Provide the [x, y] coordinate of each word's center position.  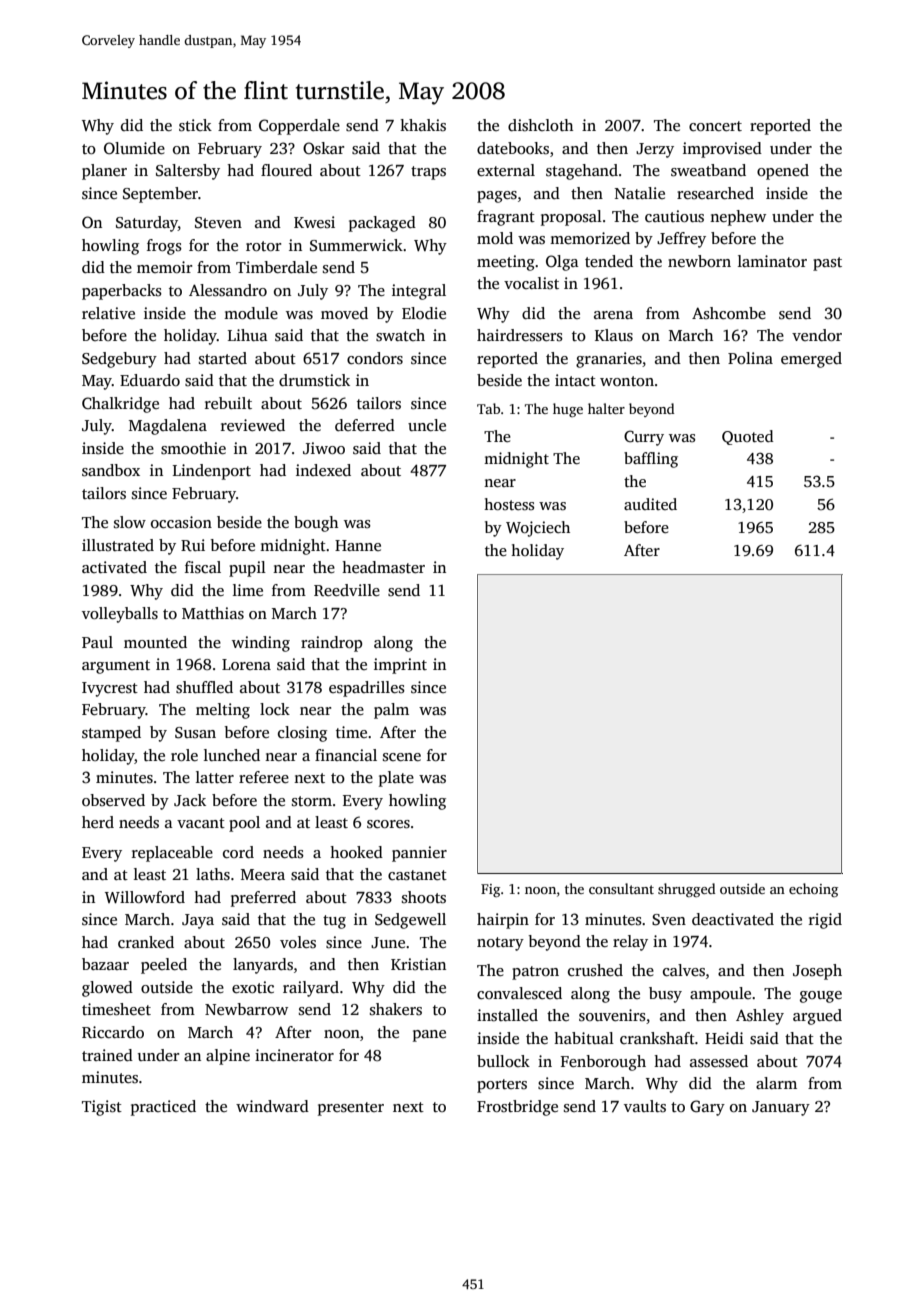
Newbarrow [246, 1009]
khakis [423, 125]
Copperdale [299, 127]
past [827, 264]
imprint [400, 666]
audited [650, 504]
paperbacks [122, 292]
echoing [813, 890]
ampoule [720, 995]
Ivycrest [110, 689]
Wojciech [538, 529]
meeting [506, 263]
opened [783, 172]
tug [334, 922]
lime [248, 590]
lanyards [263, 966]
